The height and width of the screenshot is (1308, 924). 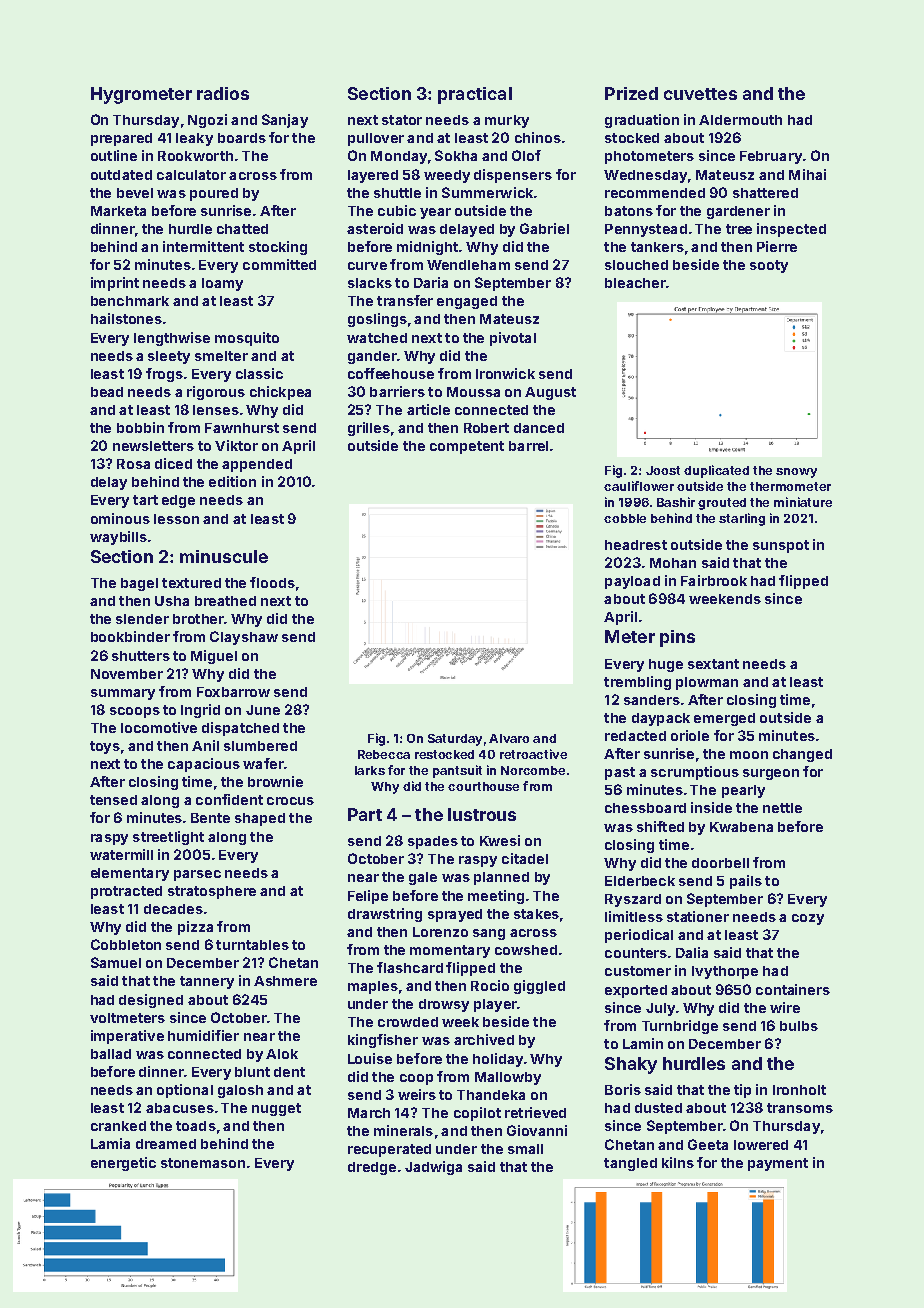 What do you see at coordinates (505, 373) in the screenshot?
I see `Ironwick` at bounding box center [505, 373].
